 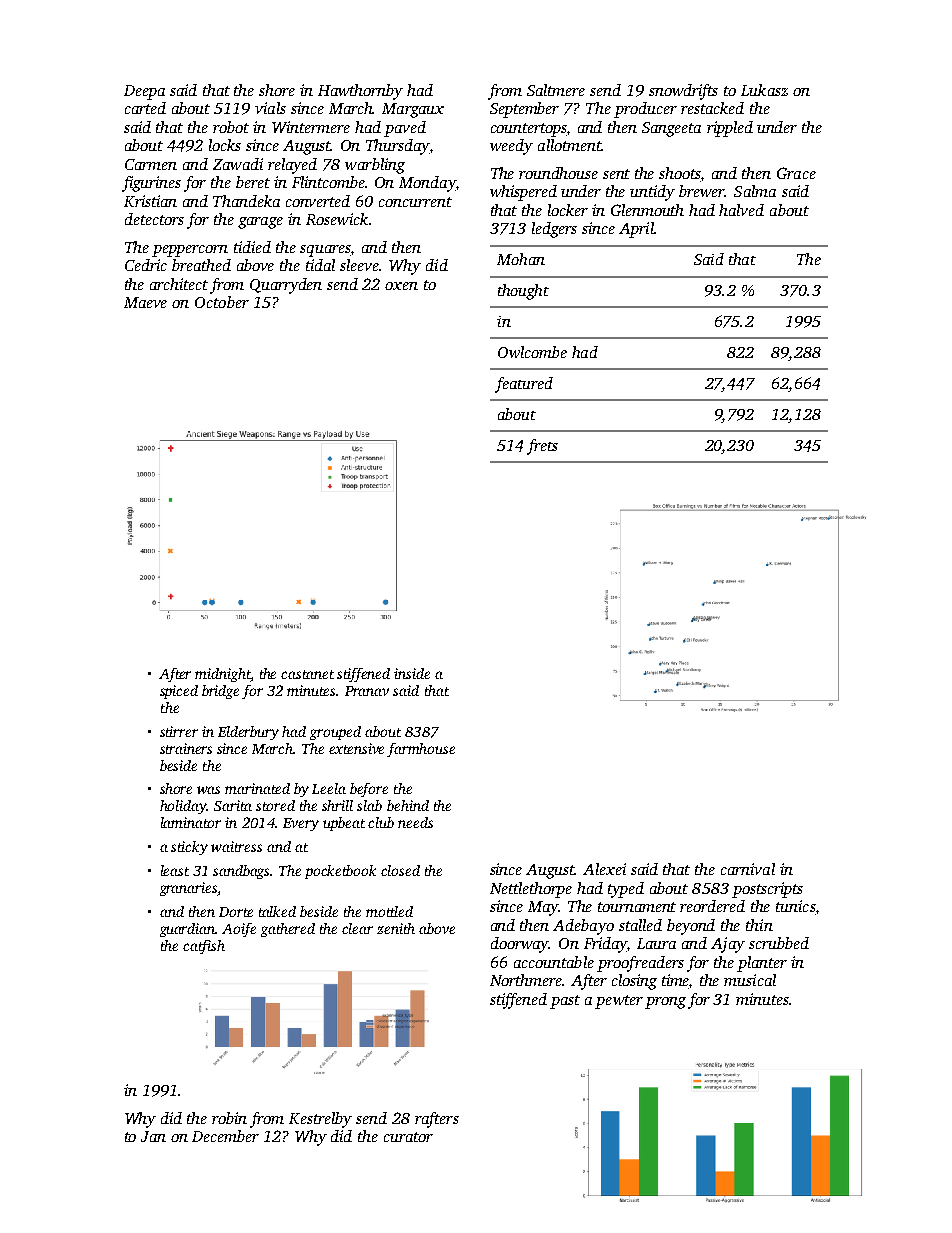 I want to click on Deepa, so click(x=144, y=92).
